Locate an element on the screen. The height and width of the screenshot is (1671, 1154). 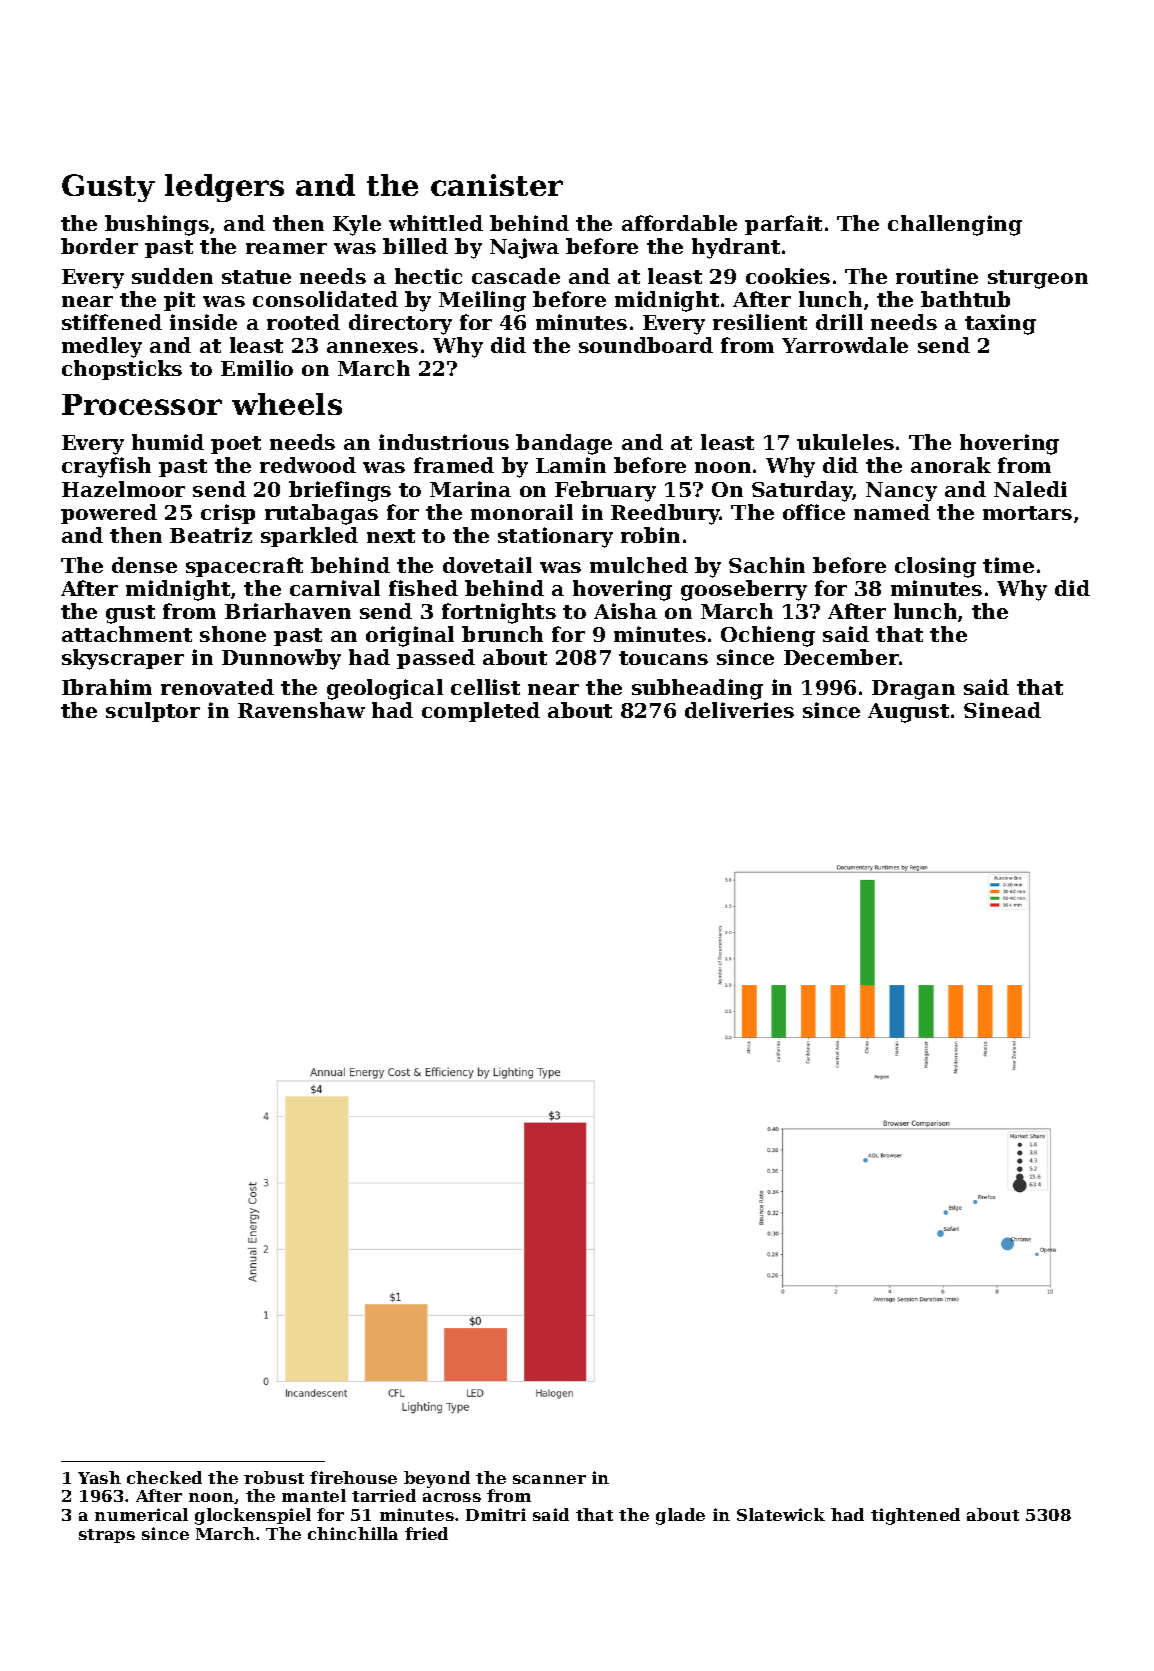
parfait is located at coordinates (783, 225).
